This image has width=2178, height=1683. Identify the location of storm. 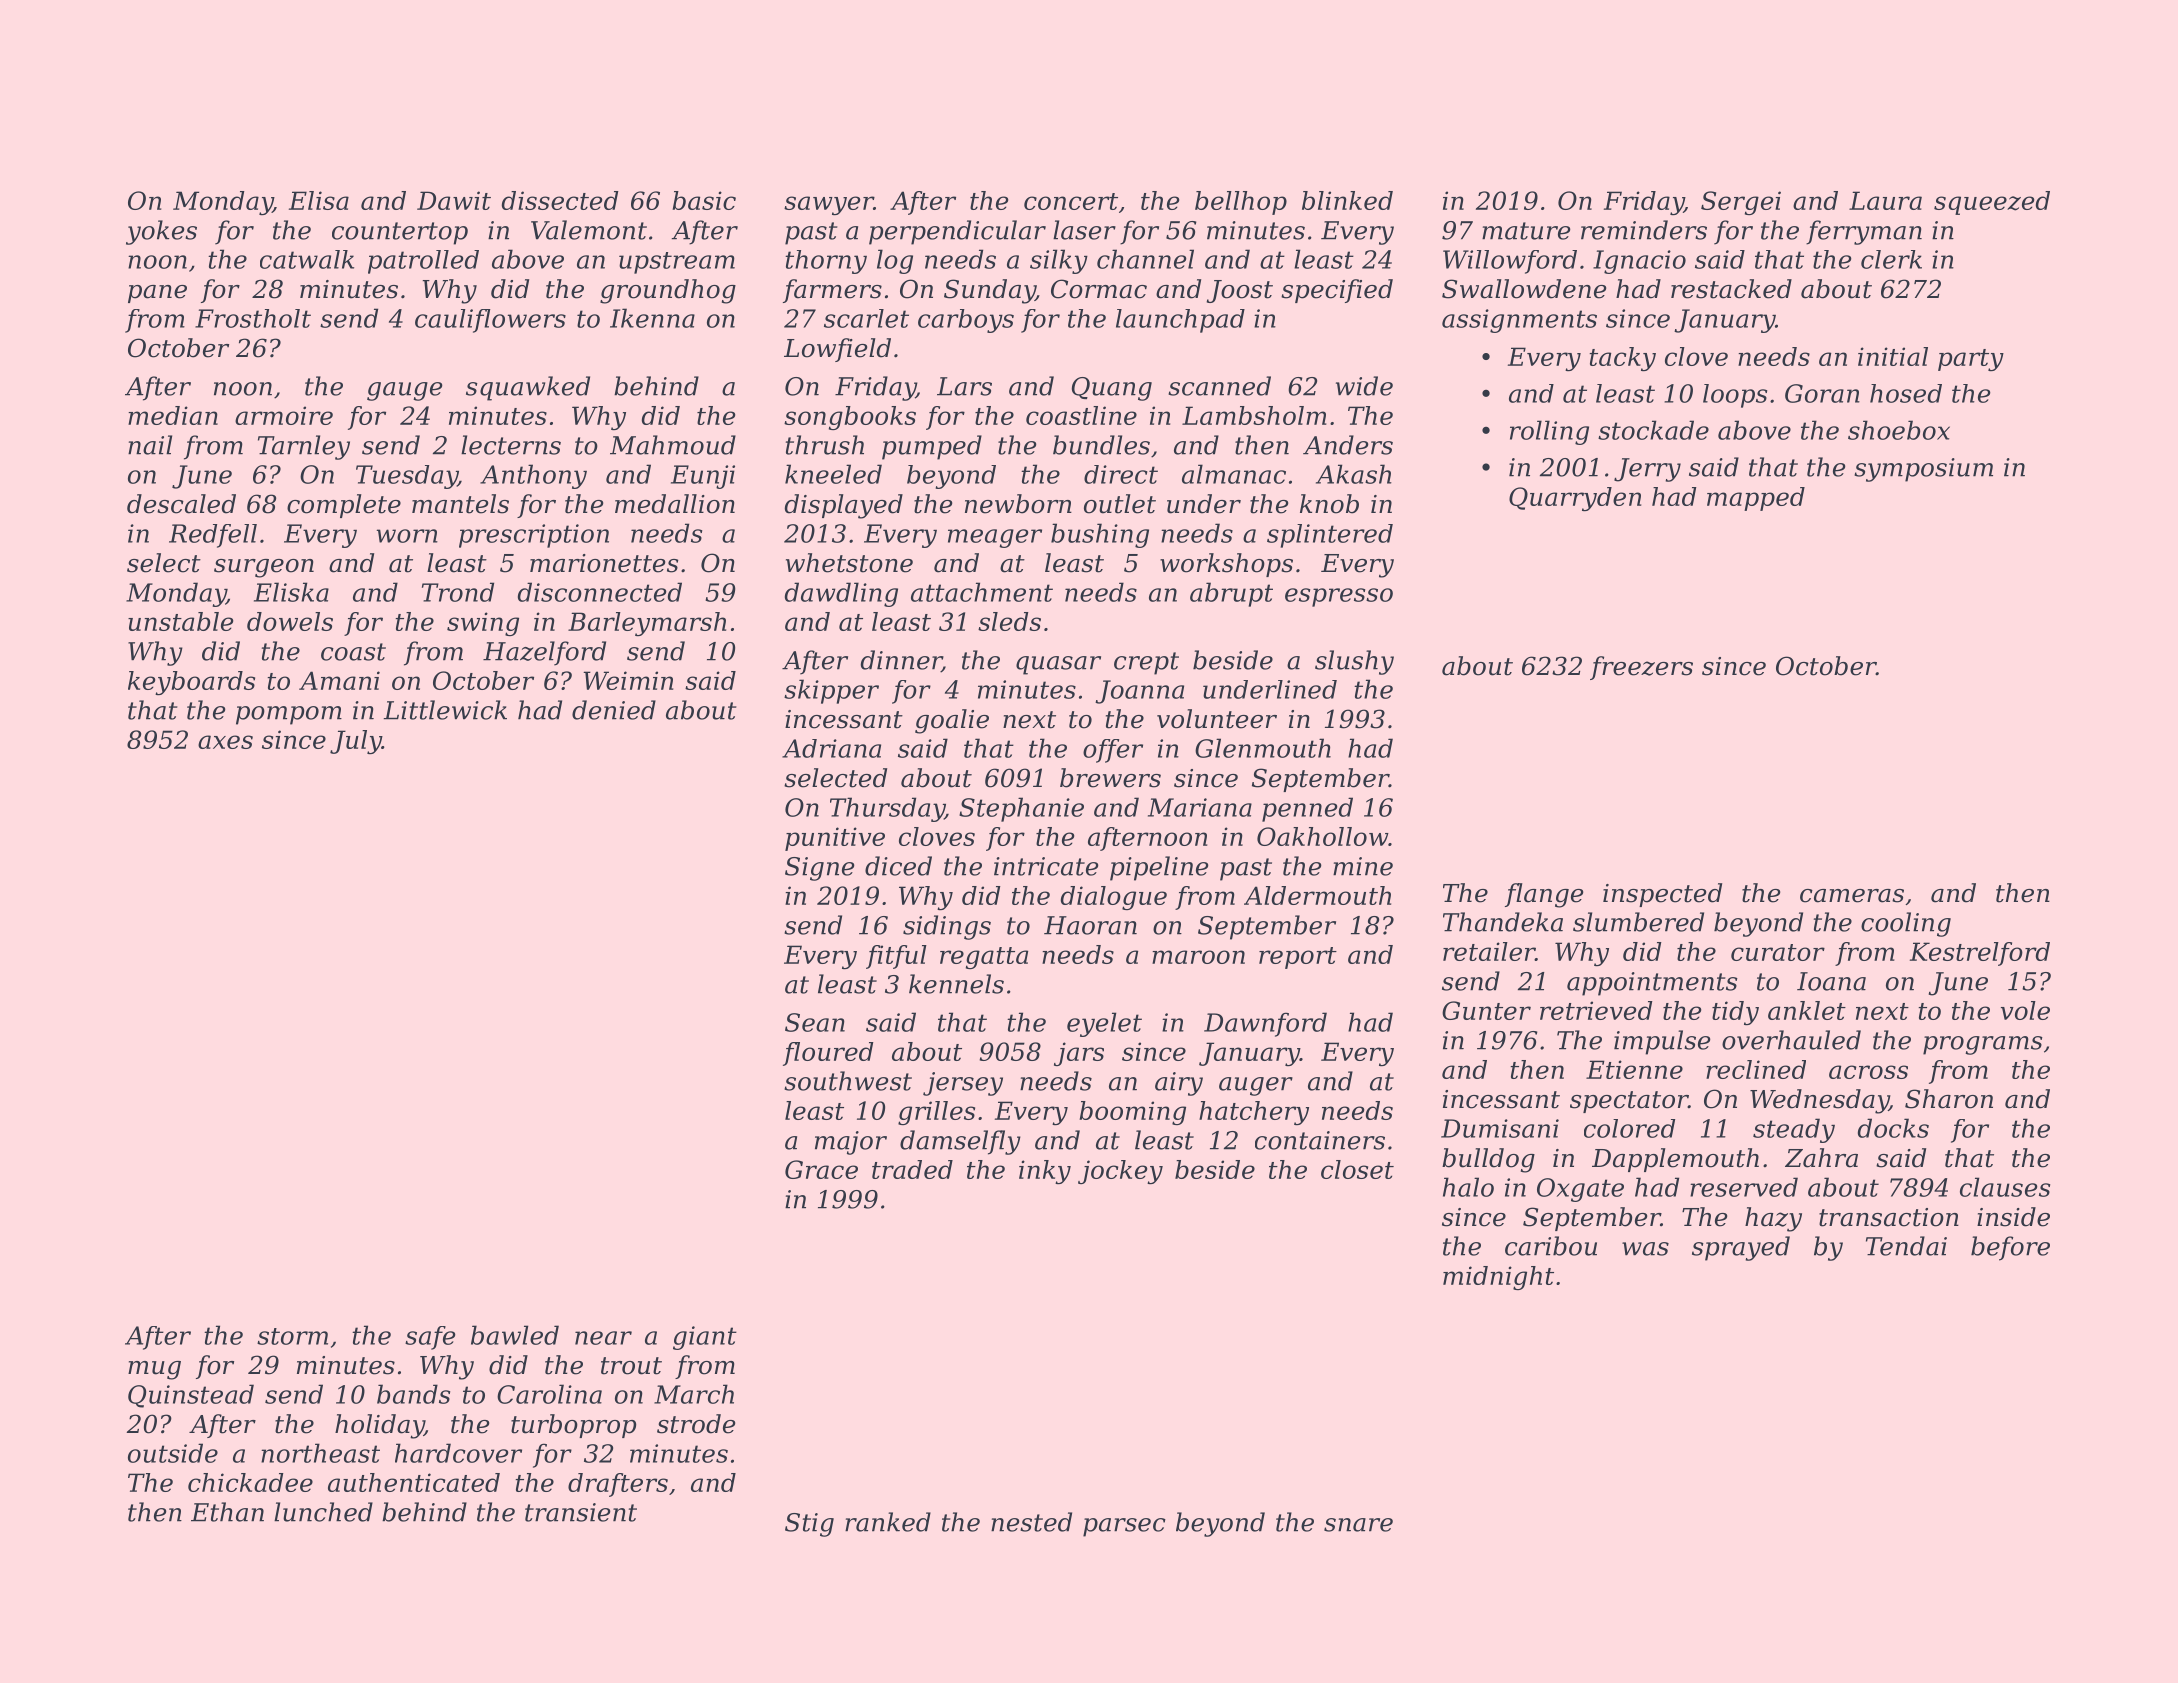
(292, 1336).
